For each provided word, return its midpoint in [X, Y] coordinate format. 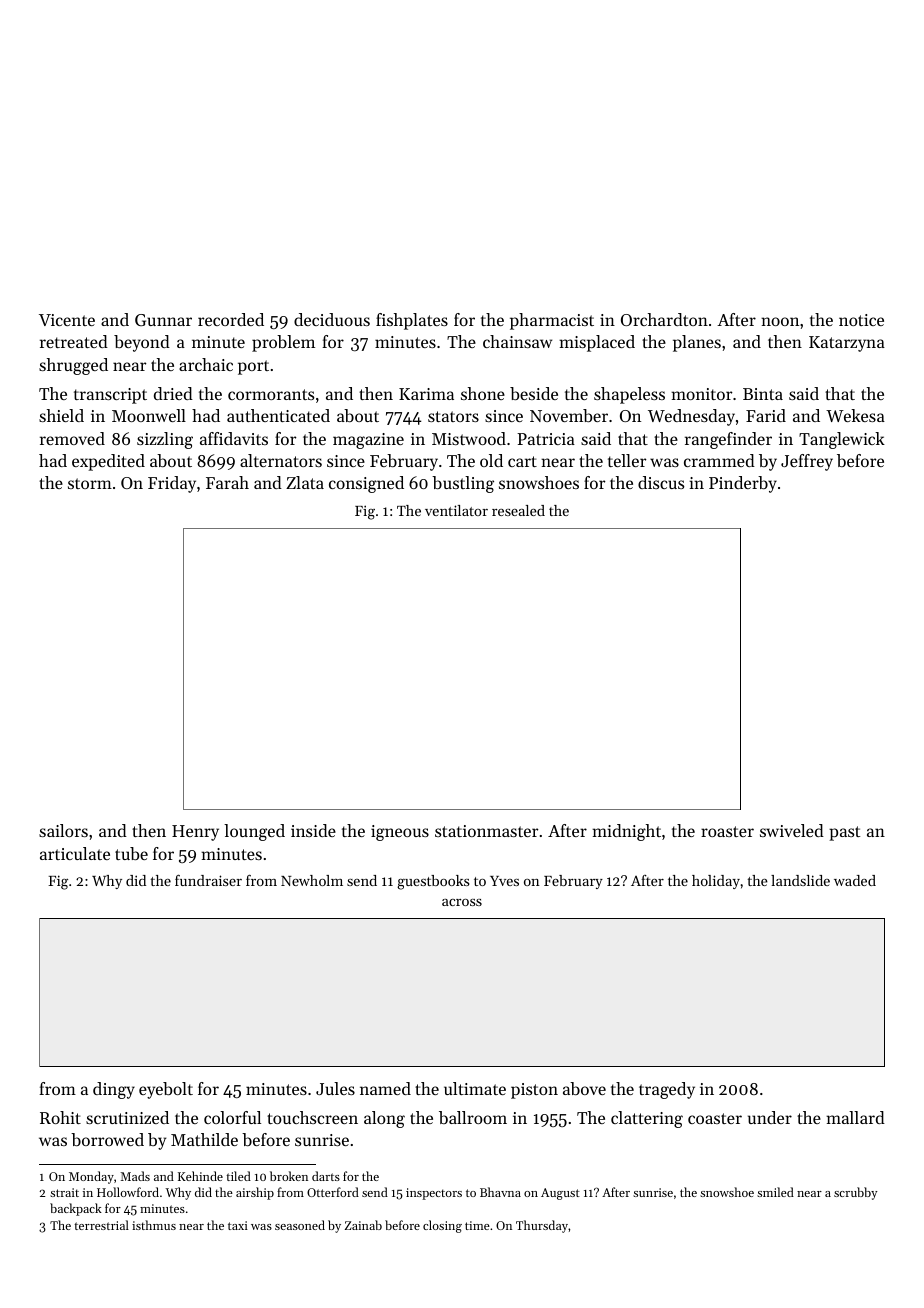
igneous [400, 833]
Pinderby [743, 484]
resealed [518, 510]
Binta [763, 394]
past [844, 833]
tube [131, 853]
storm [90, 483]
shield [61, 415]
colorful [232, 1117]
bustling [463, 484]
